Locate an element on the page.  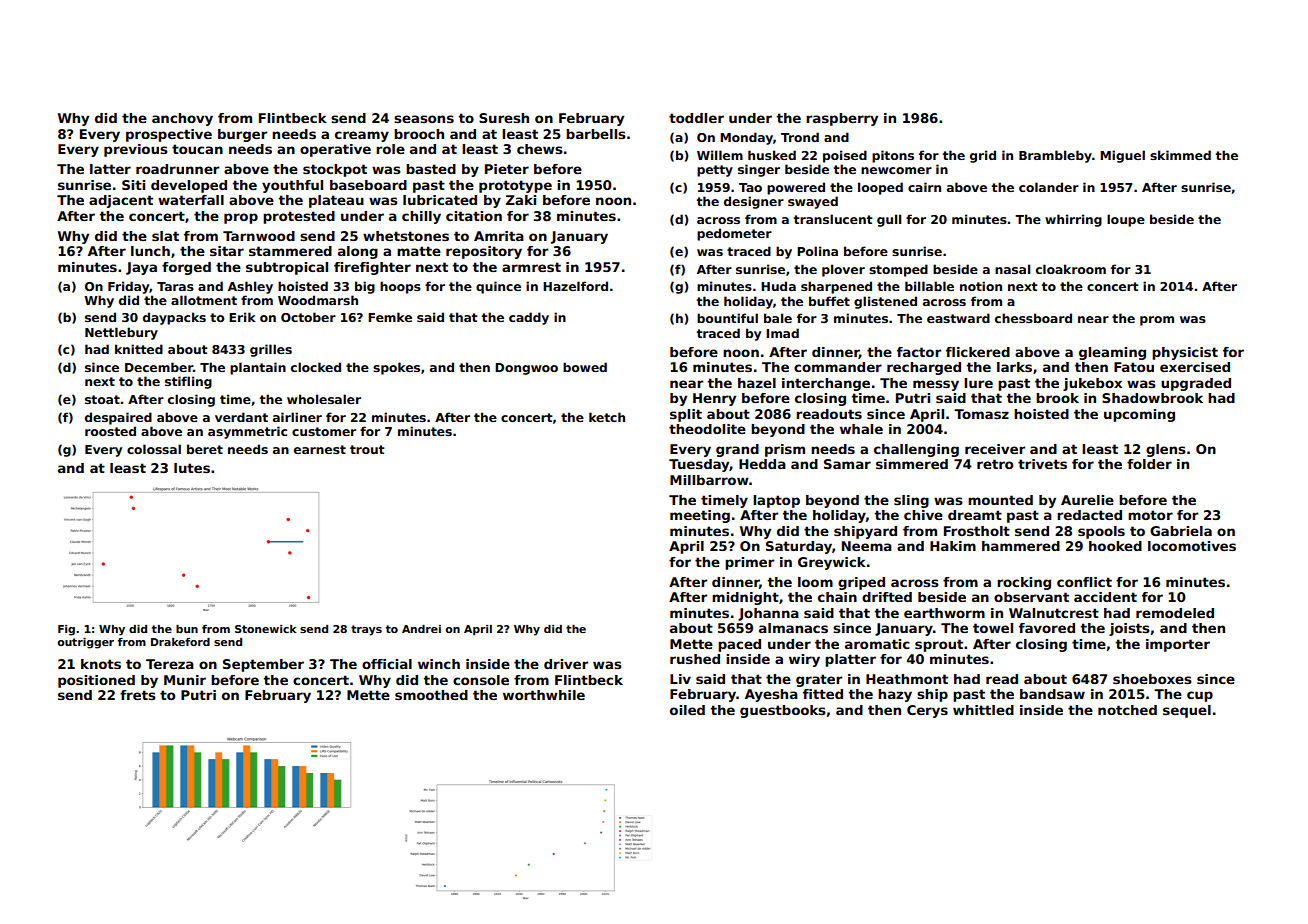
creamy is located at coordinates (362, 136).
